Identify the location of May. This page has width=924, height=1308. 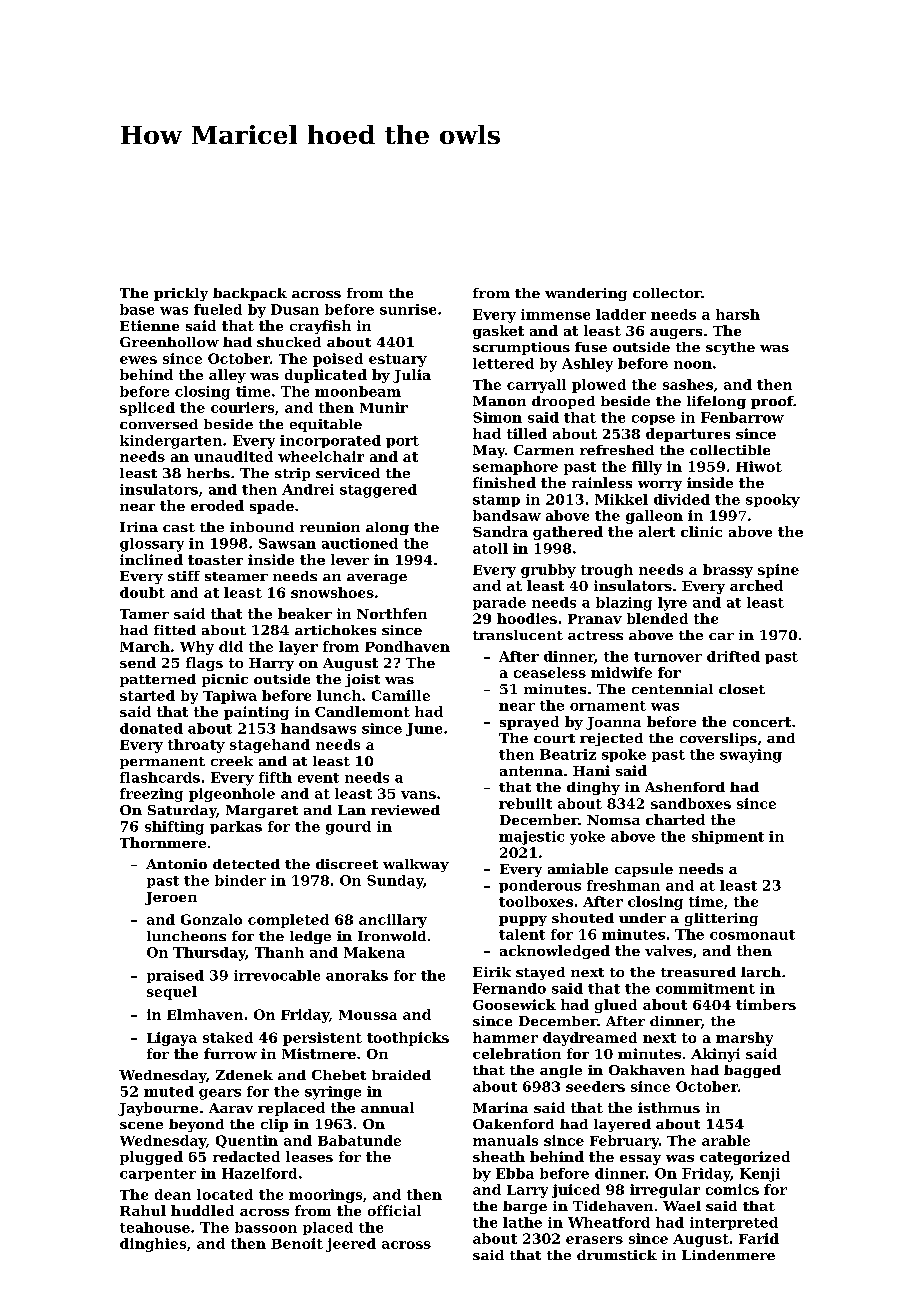
(489, 451).
